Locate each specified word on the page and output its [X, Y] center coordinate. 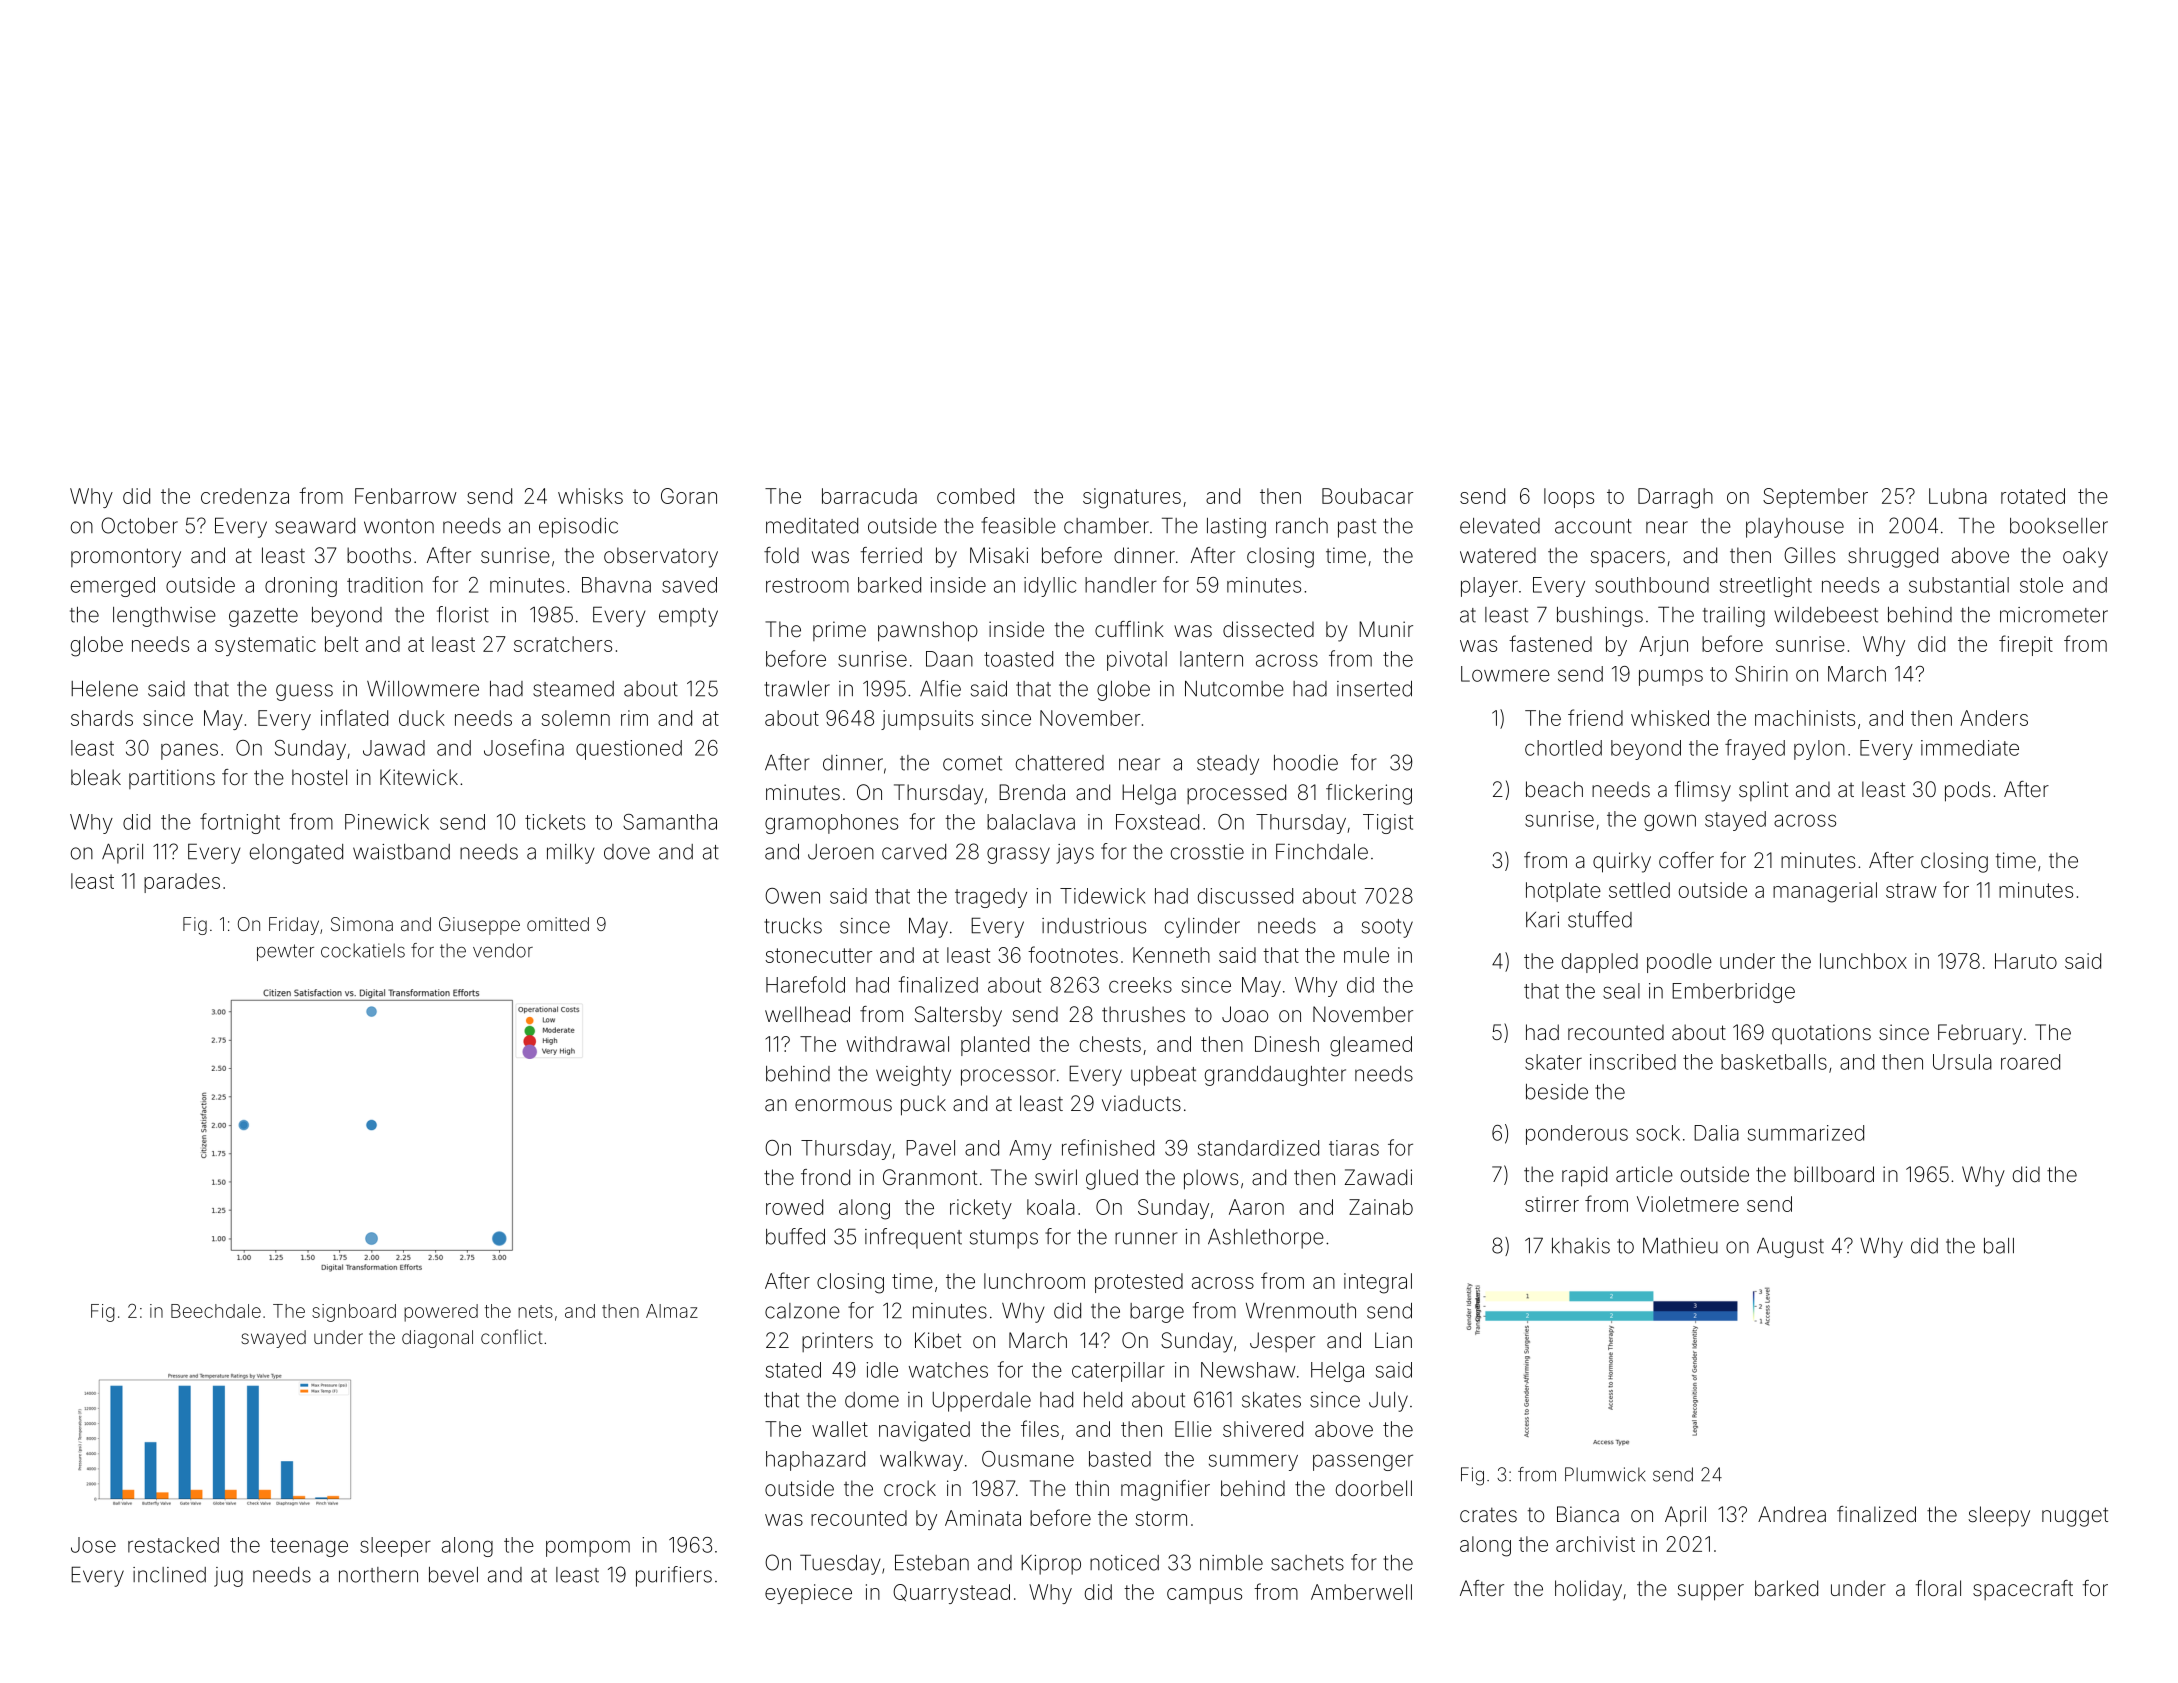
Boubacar [1367, 496]
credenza [245, 496]
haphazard [815, 1461]
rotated [2033, 496]
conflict [512, 1336]
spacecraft [2023, 1590]
